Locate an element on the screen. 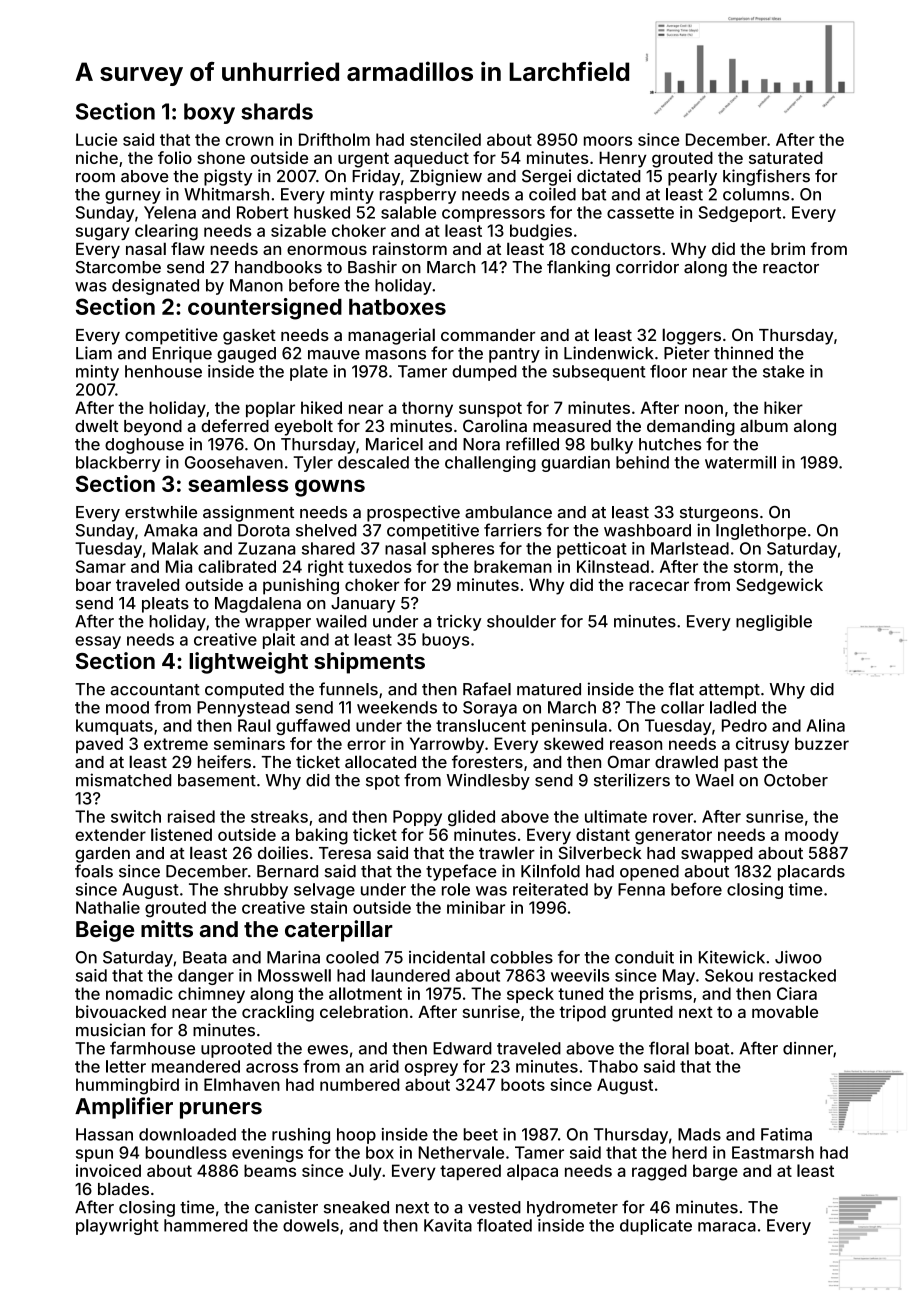 The width and height of the screenshot is (924, 1308). Henry is located at coordinates (623, 160).
